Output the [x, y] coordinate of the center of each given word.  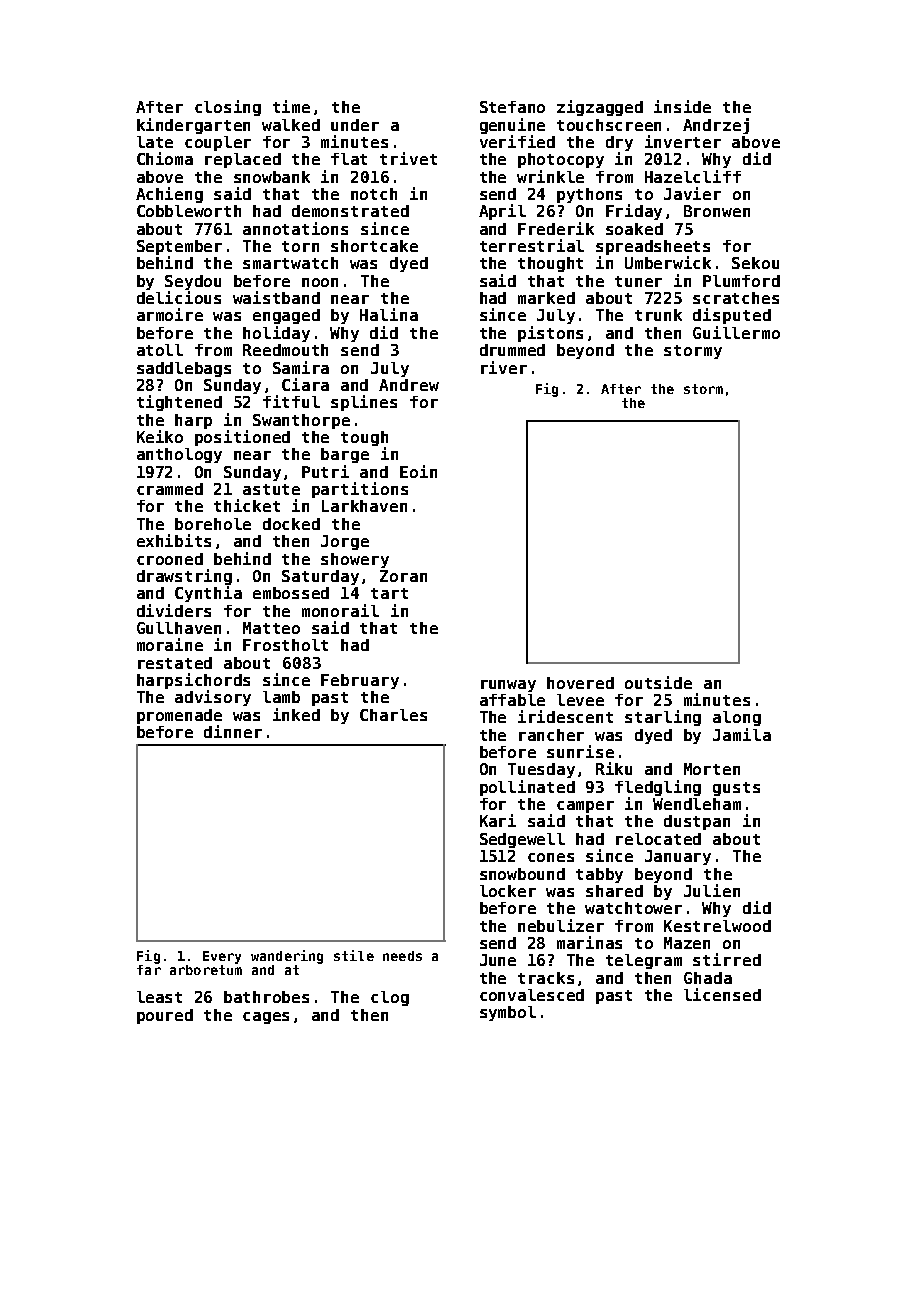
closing [228, 108]
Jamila [742, 734]
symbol [508, 1013]
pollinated [527, 788]
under [355, 125]
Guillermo [736, 332]
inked [296, 714]
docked [291, 524]
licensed [722, 994]
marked [546, 298]
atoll [160, 350]
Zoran [403, 576]
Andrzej [716, 126]
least [159, 997]
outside [658, 682]
